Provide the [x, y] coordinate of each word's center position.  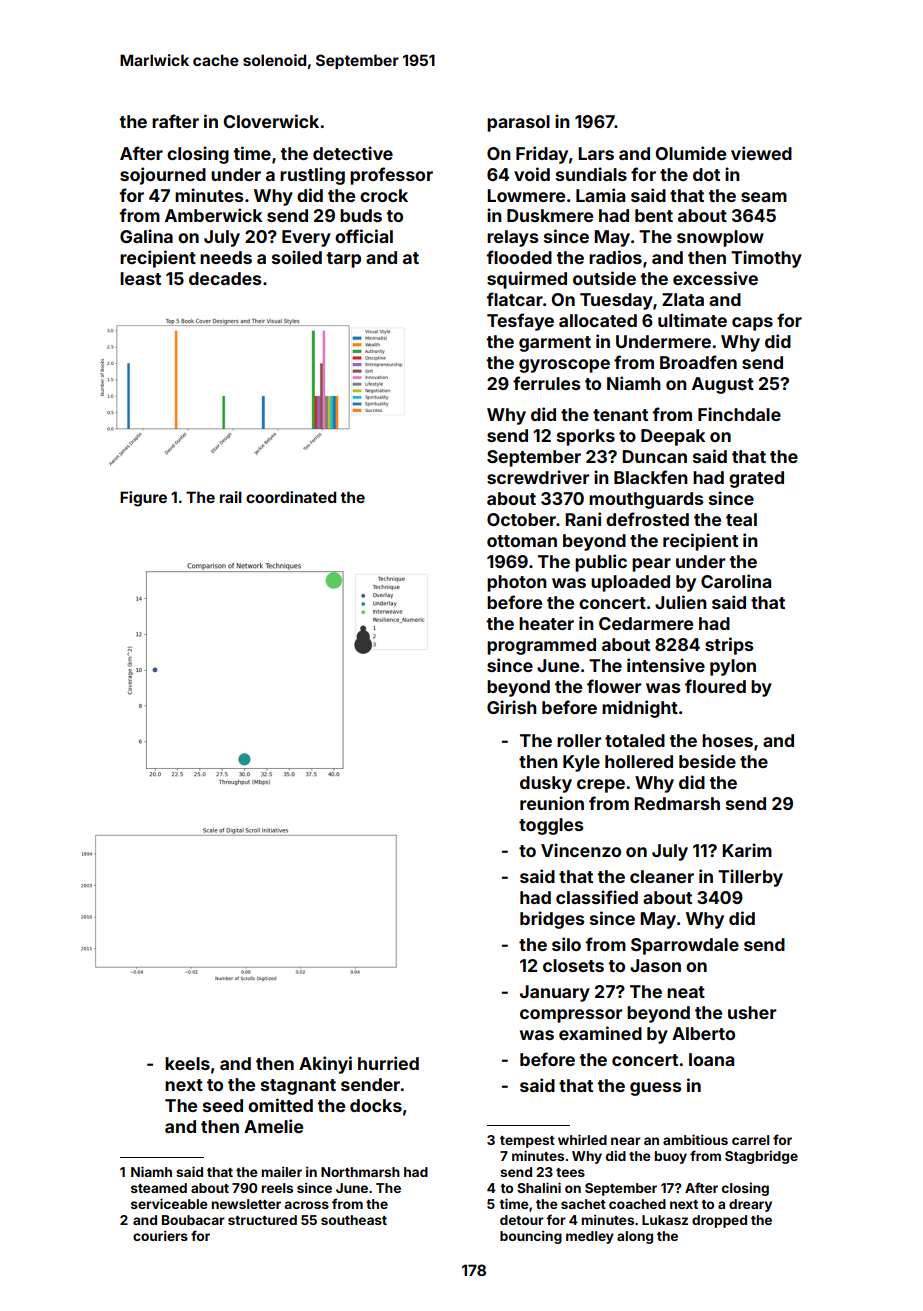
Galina [146, 236]
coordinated [291, 497]
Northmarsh [360, 1172]
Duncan [654, 456]
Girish [512, 707]
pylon [733, 667]
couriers [160, 1235]
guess [655, 1089]
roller [579, 740]
